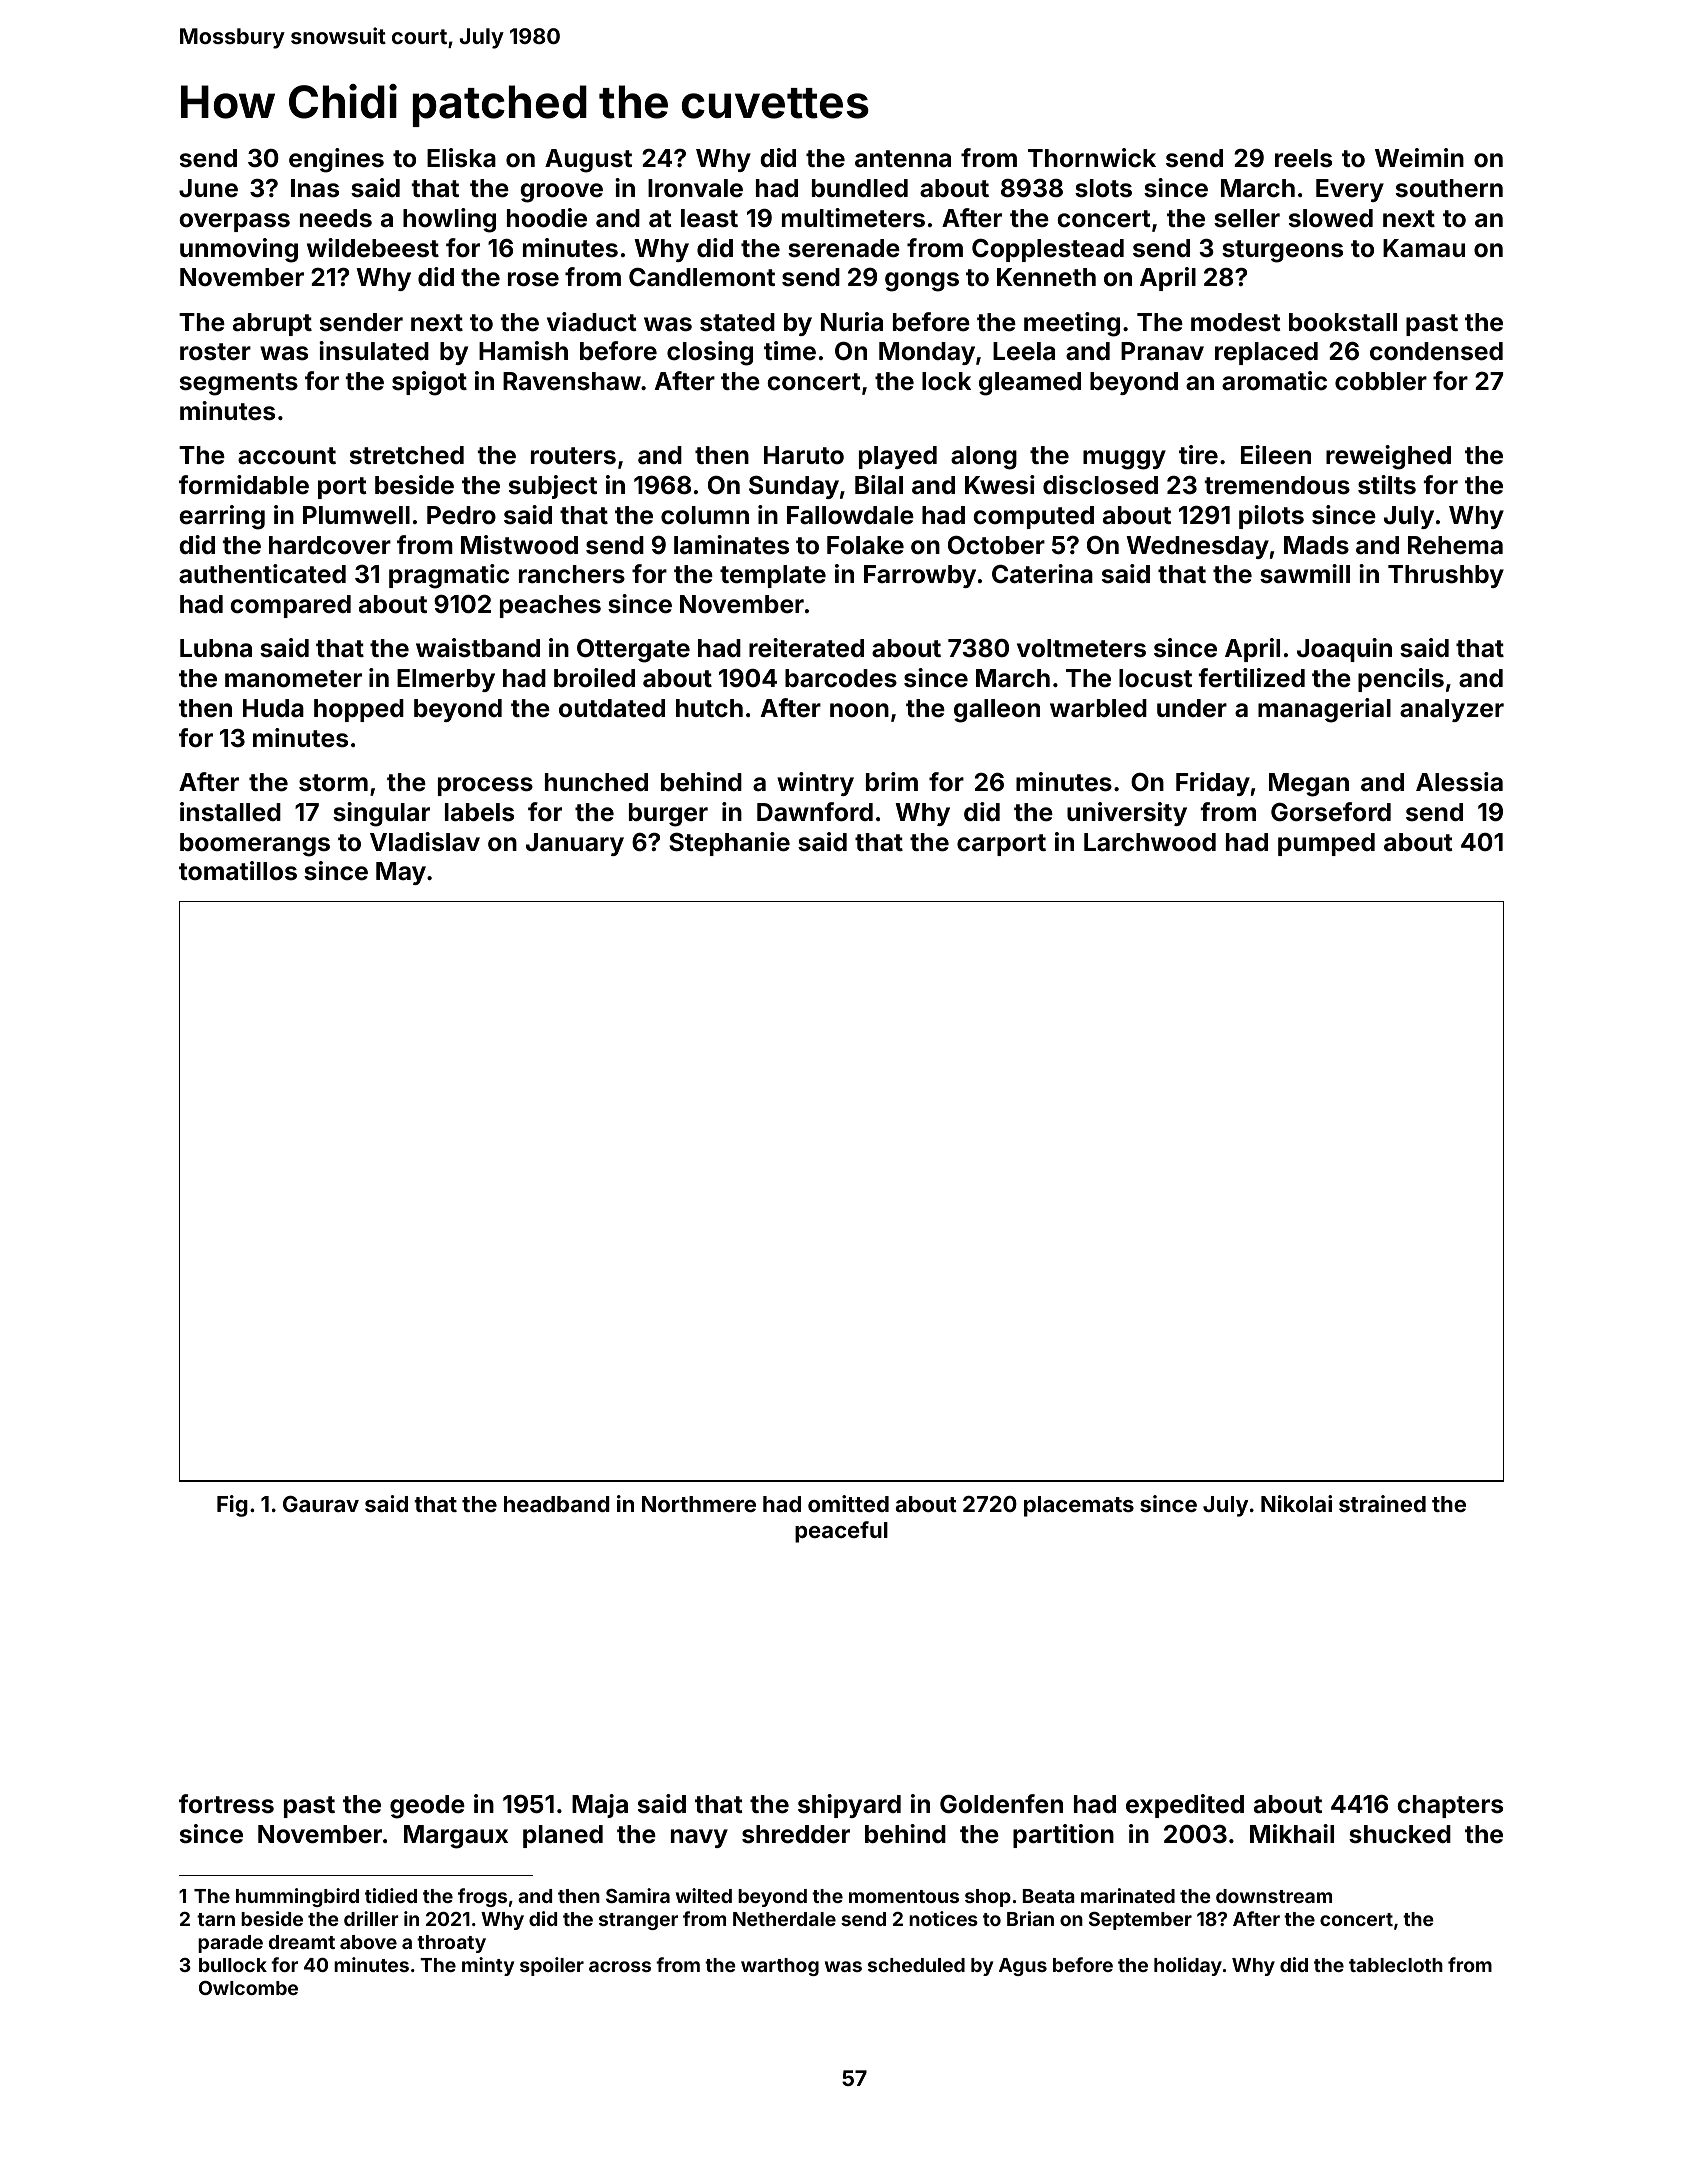 The image size is (1683, 2178). Describe the element at coordinates (456, 1837) in the image. I see `Margaux` at that location.
